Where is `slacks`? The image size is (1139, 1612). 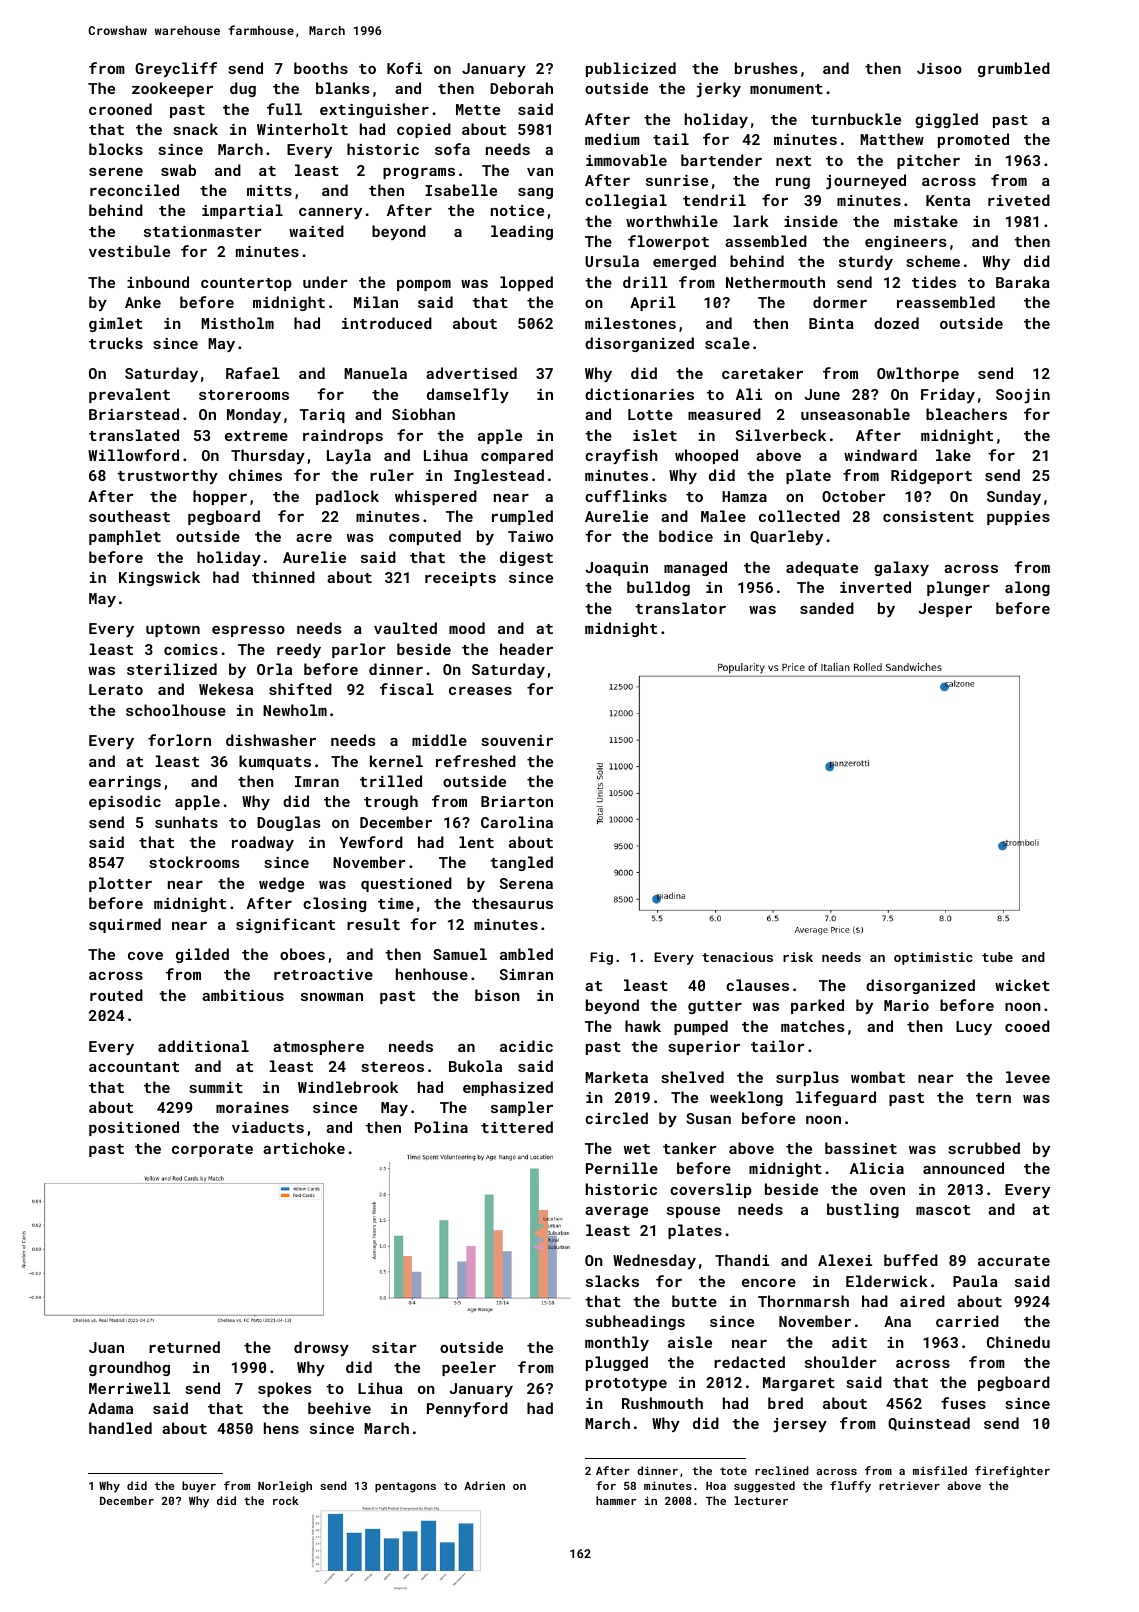
slacks is located at coordinates (612, 1281).
